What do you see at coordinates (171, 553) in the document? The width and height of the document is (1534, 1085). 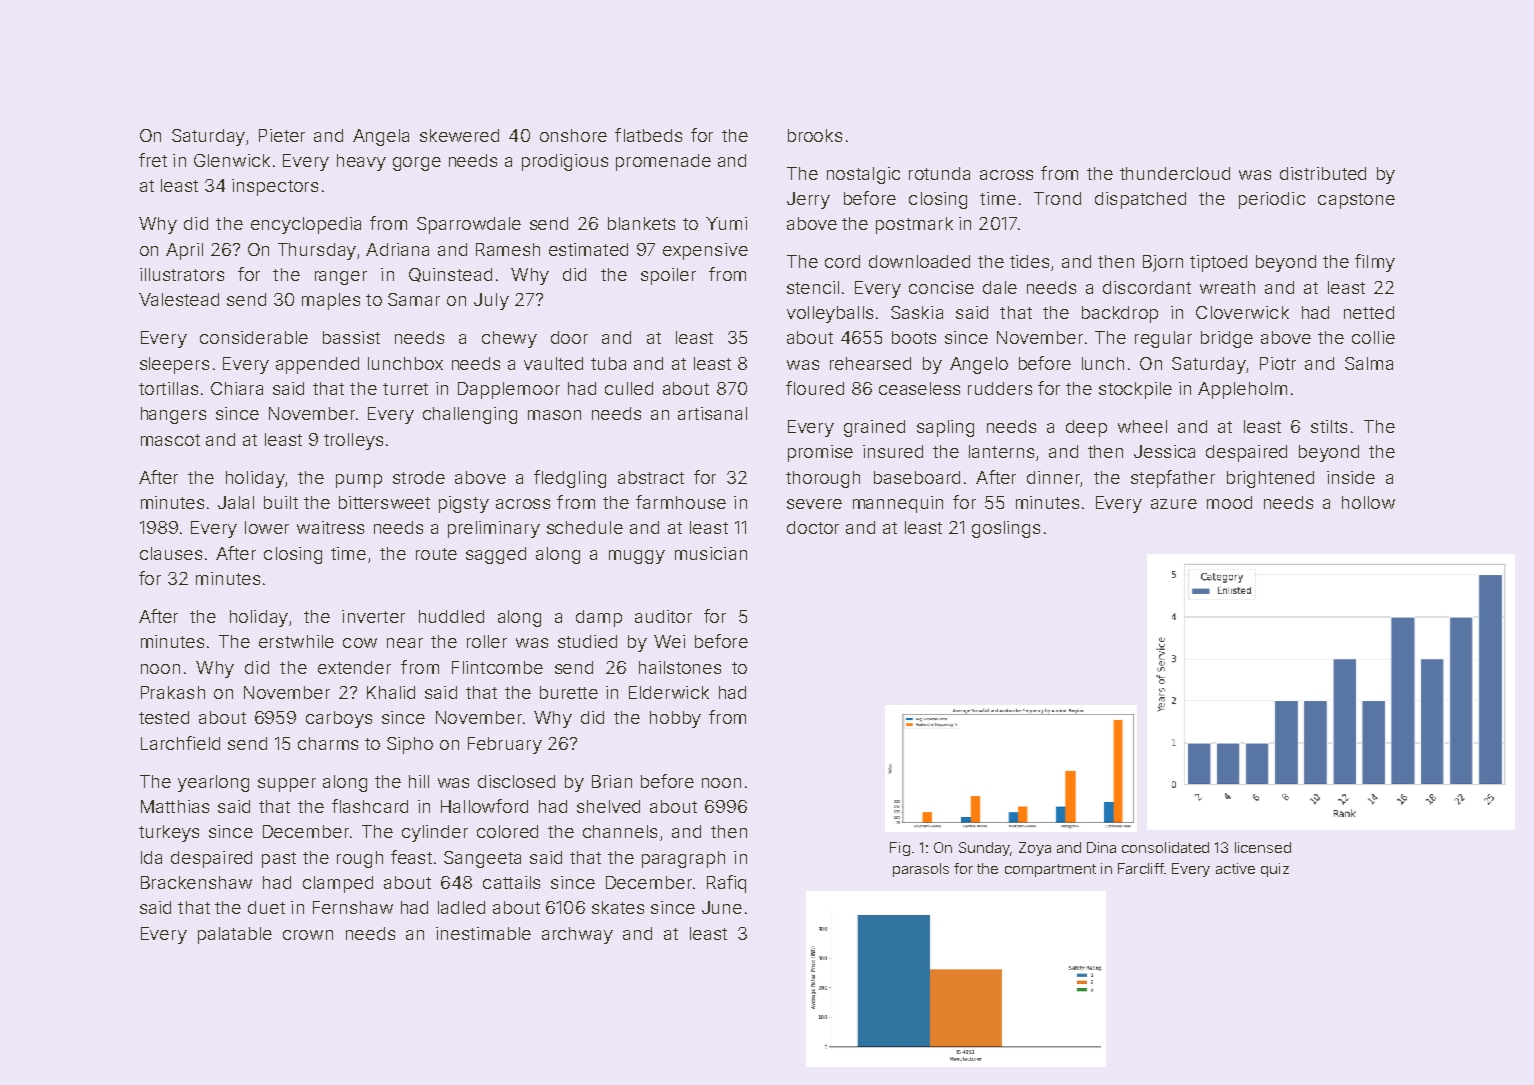 I see `clauses` at bounding box center [171, 553].
